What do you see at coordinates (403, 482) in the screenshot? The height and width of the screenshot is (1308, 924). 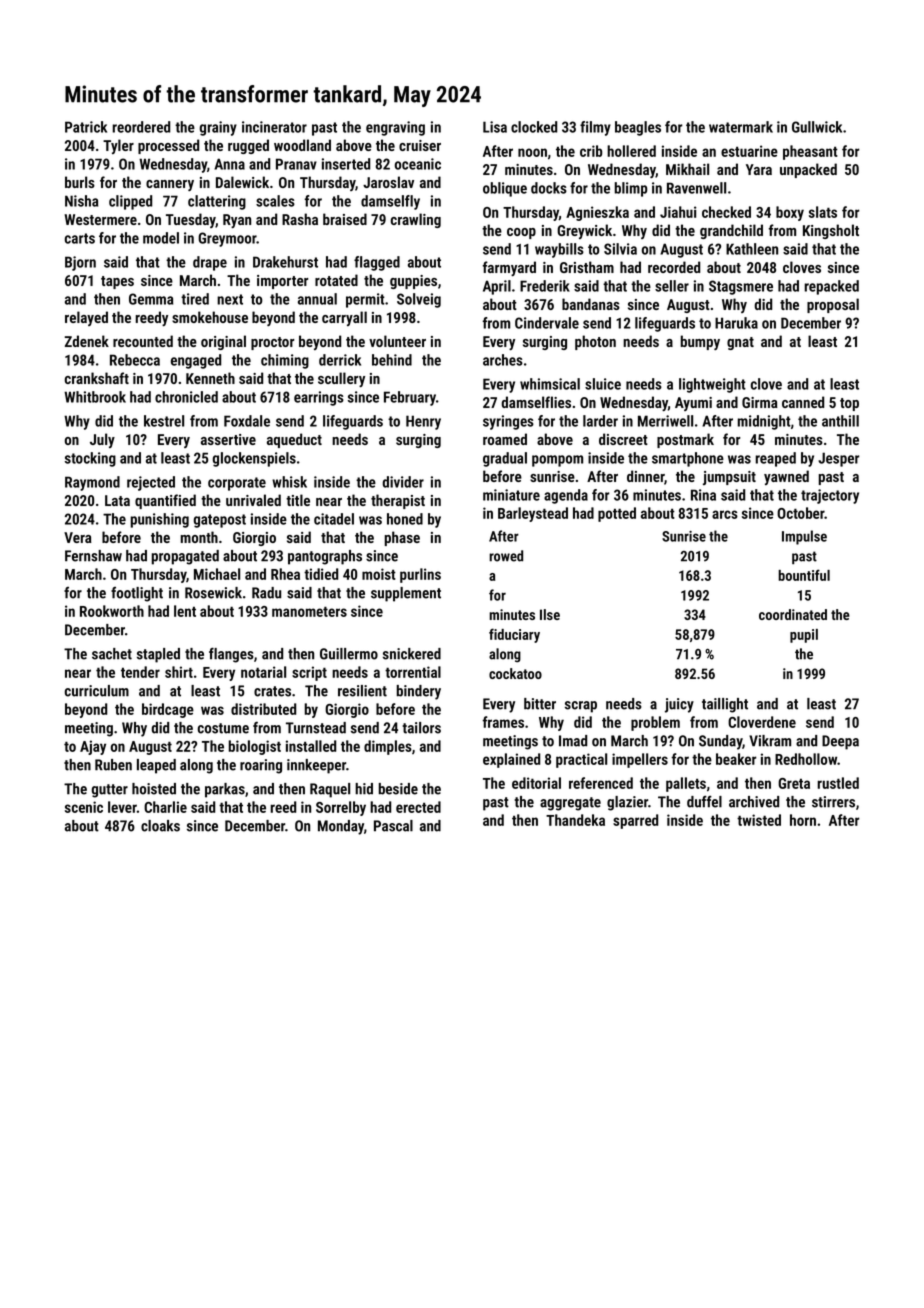 I see `divider` at bounding box center [403, 482].
